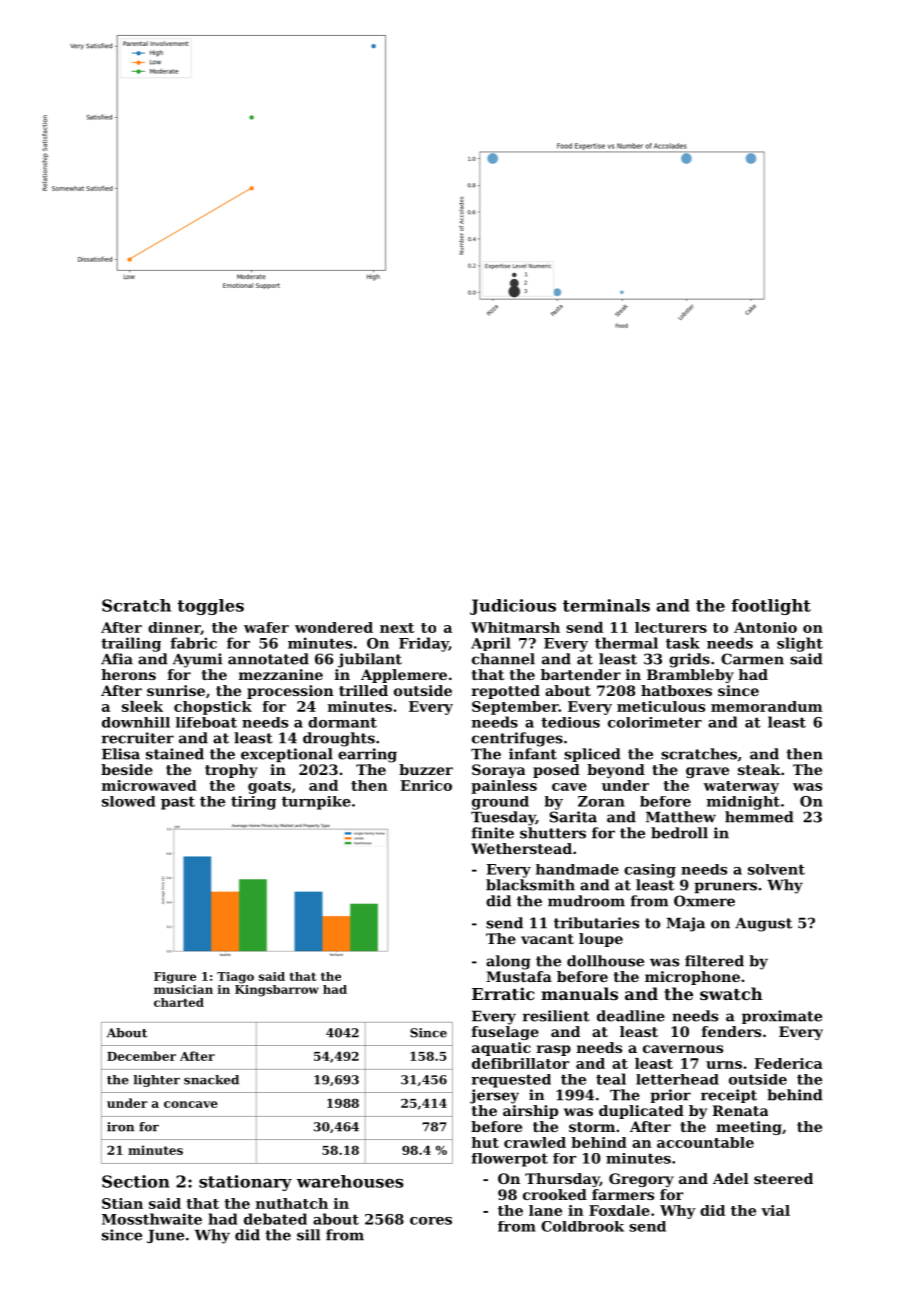 The image size is (924, 1308). What do you see at coordinates (771, 607) in the screenshot?
I see `footlight` at bounding box center [771, 607].
